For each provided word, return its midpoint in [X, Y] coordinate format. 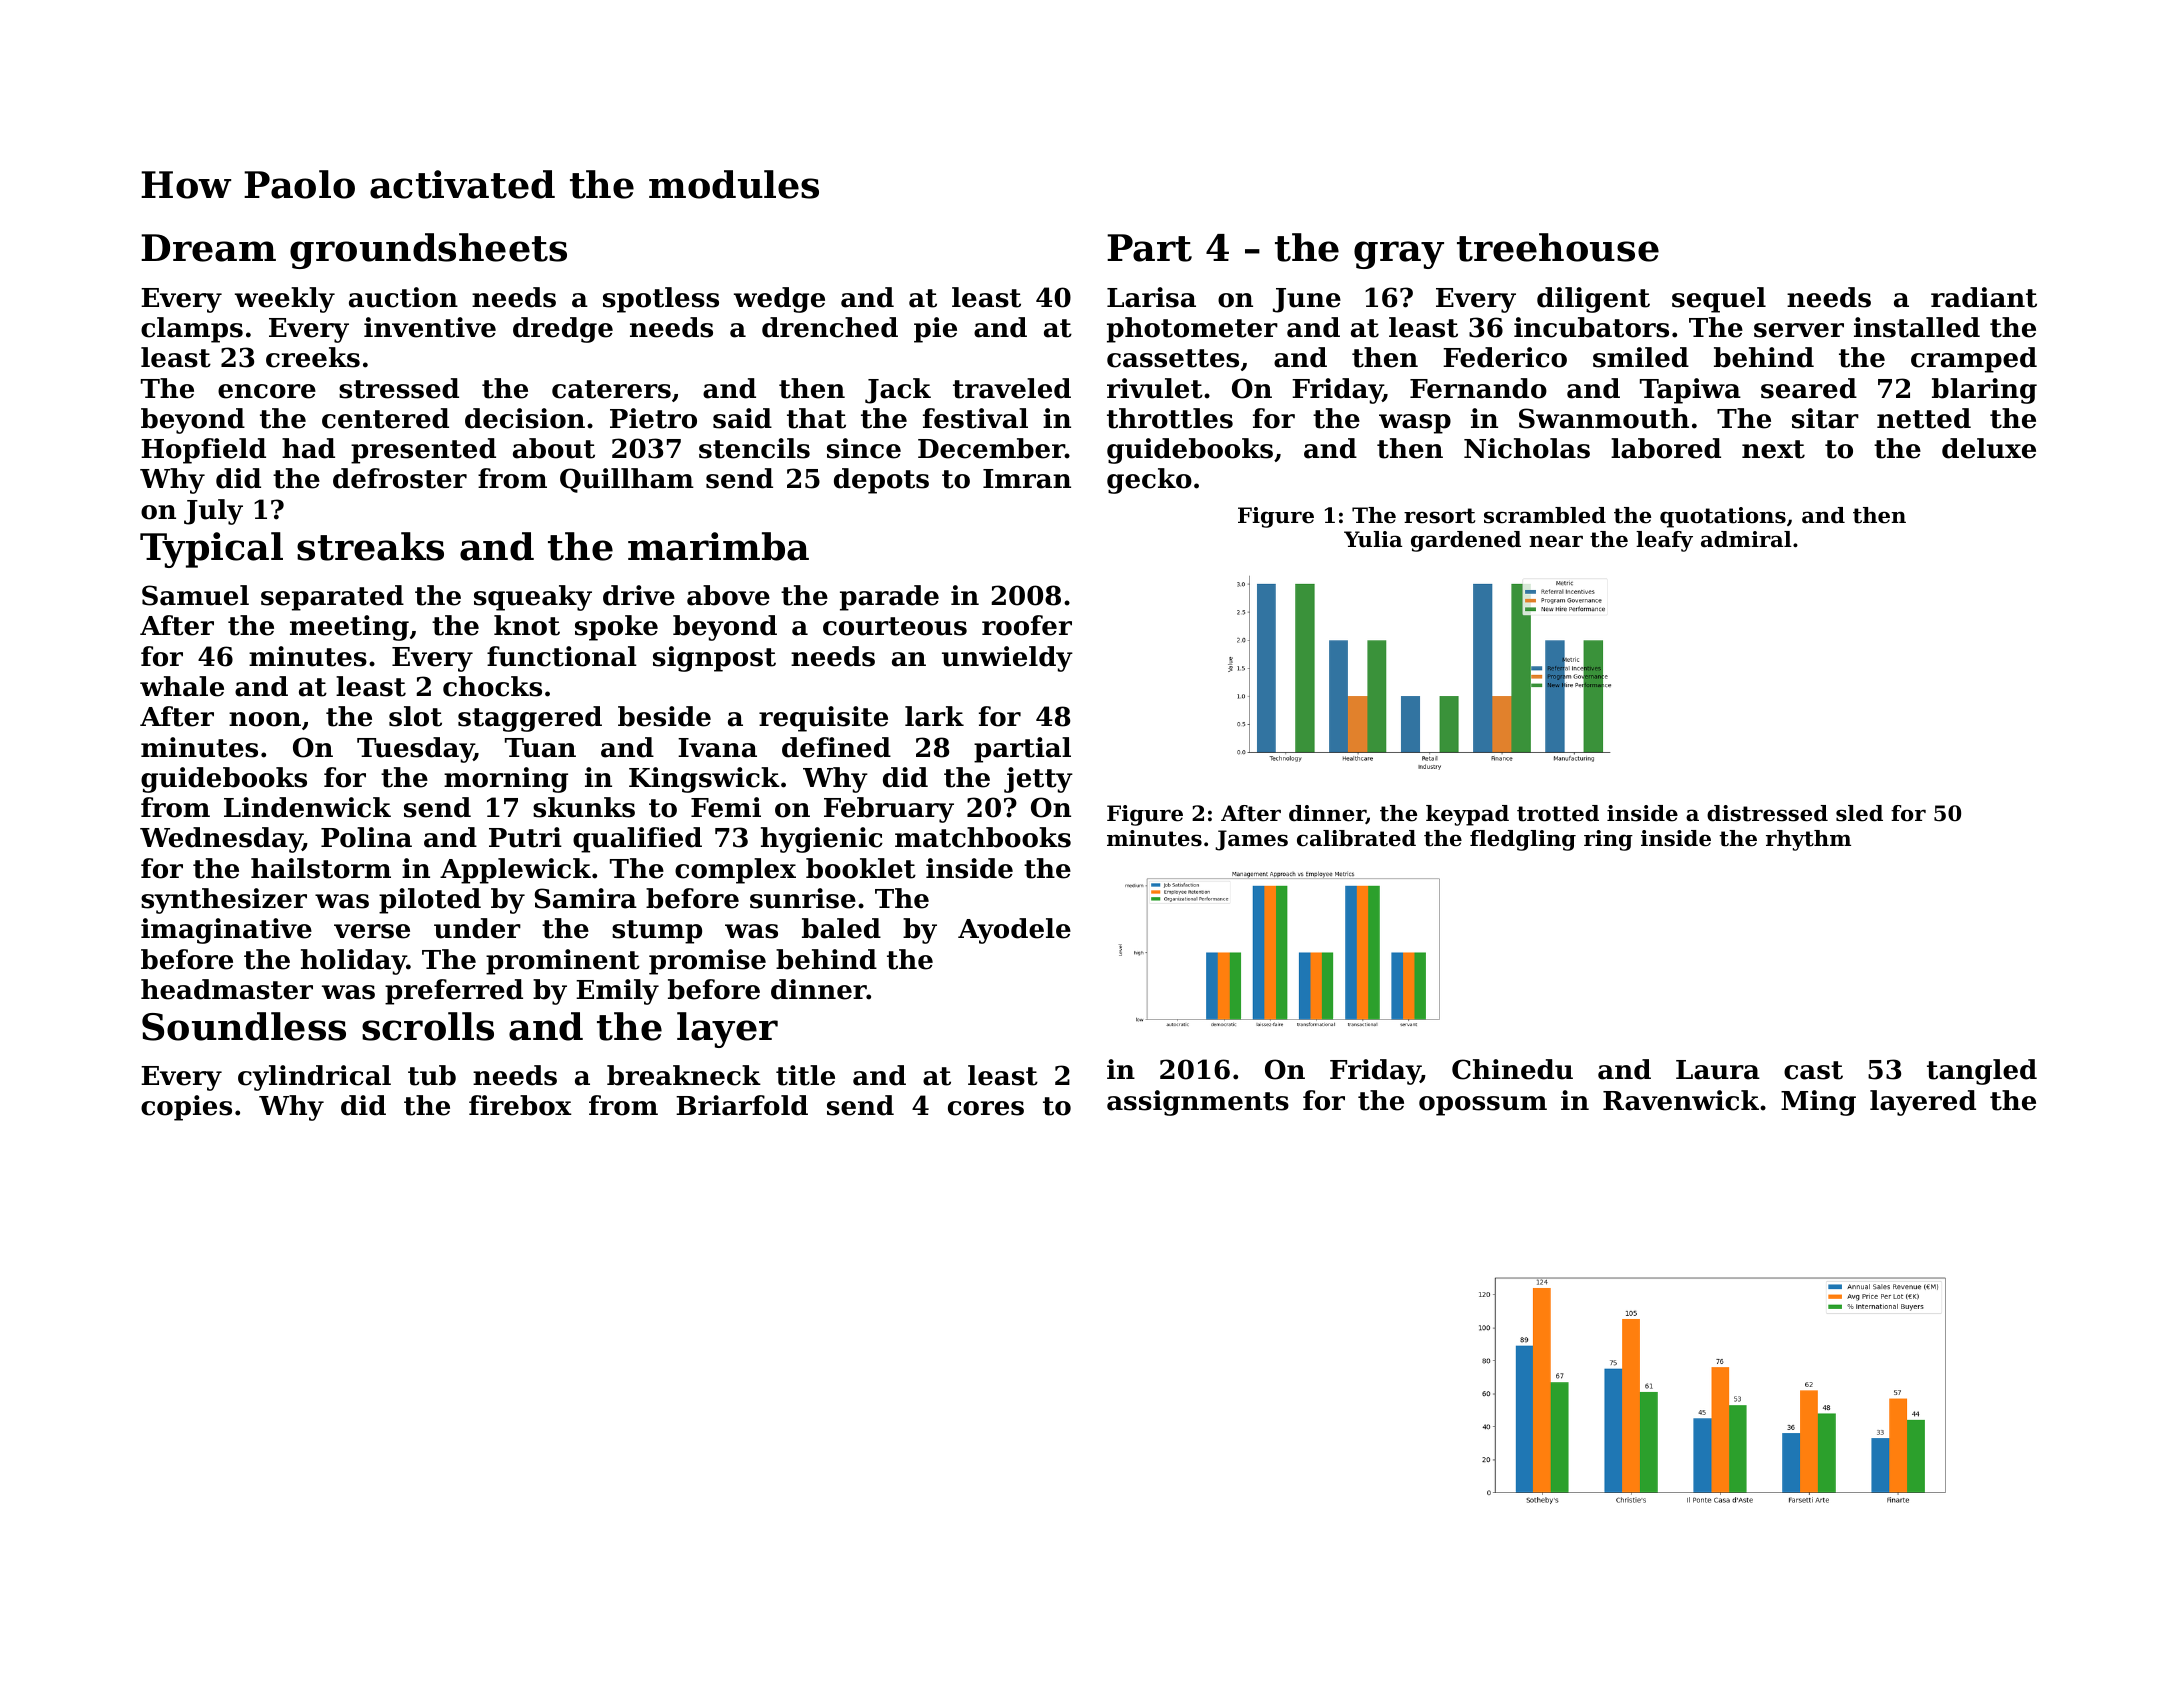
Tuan [540, 748]
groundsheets [428, 251]
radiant [1984, 297]
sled [1859, 813]
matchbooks [983, 837]
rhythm [1808, 840]
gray [1399, 255]
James [1251, 840]
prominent [563, 962]
